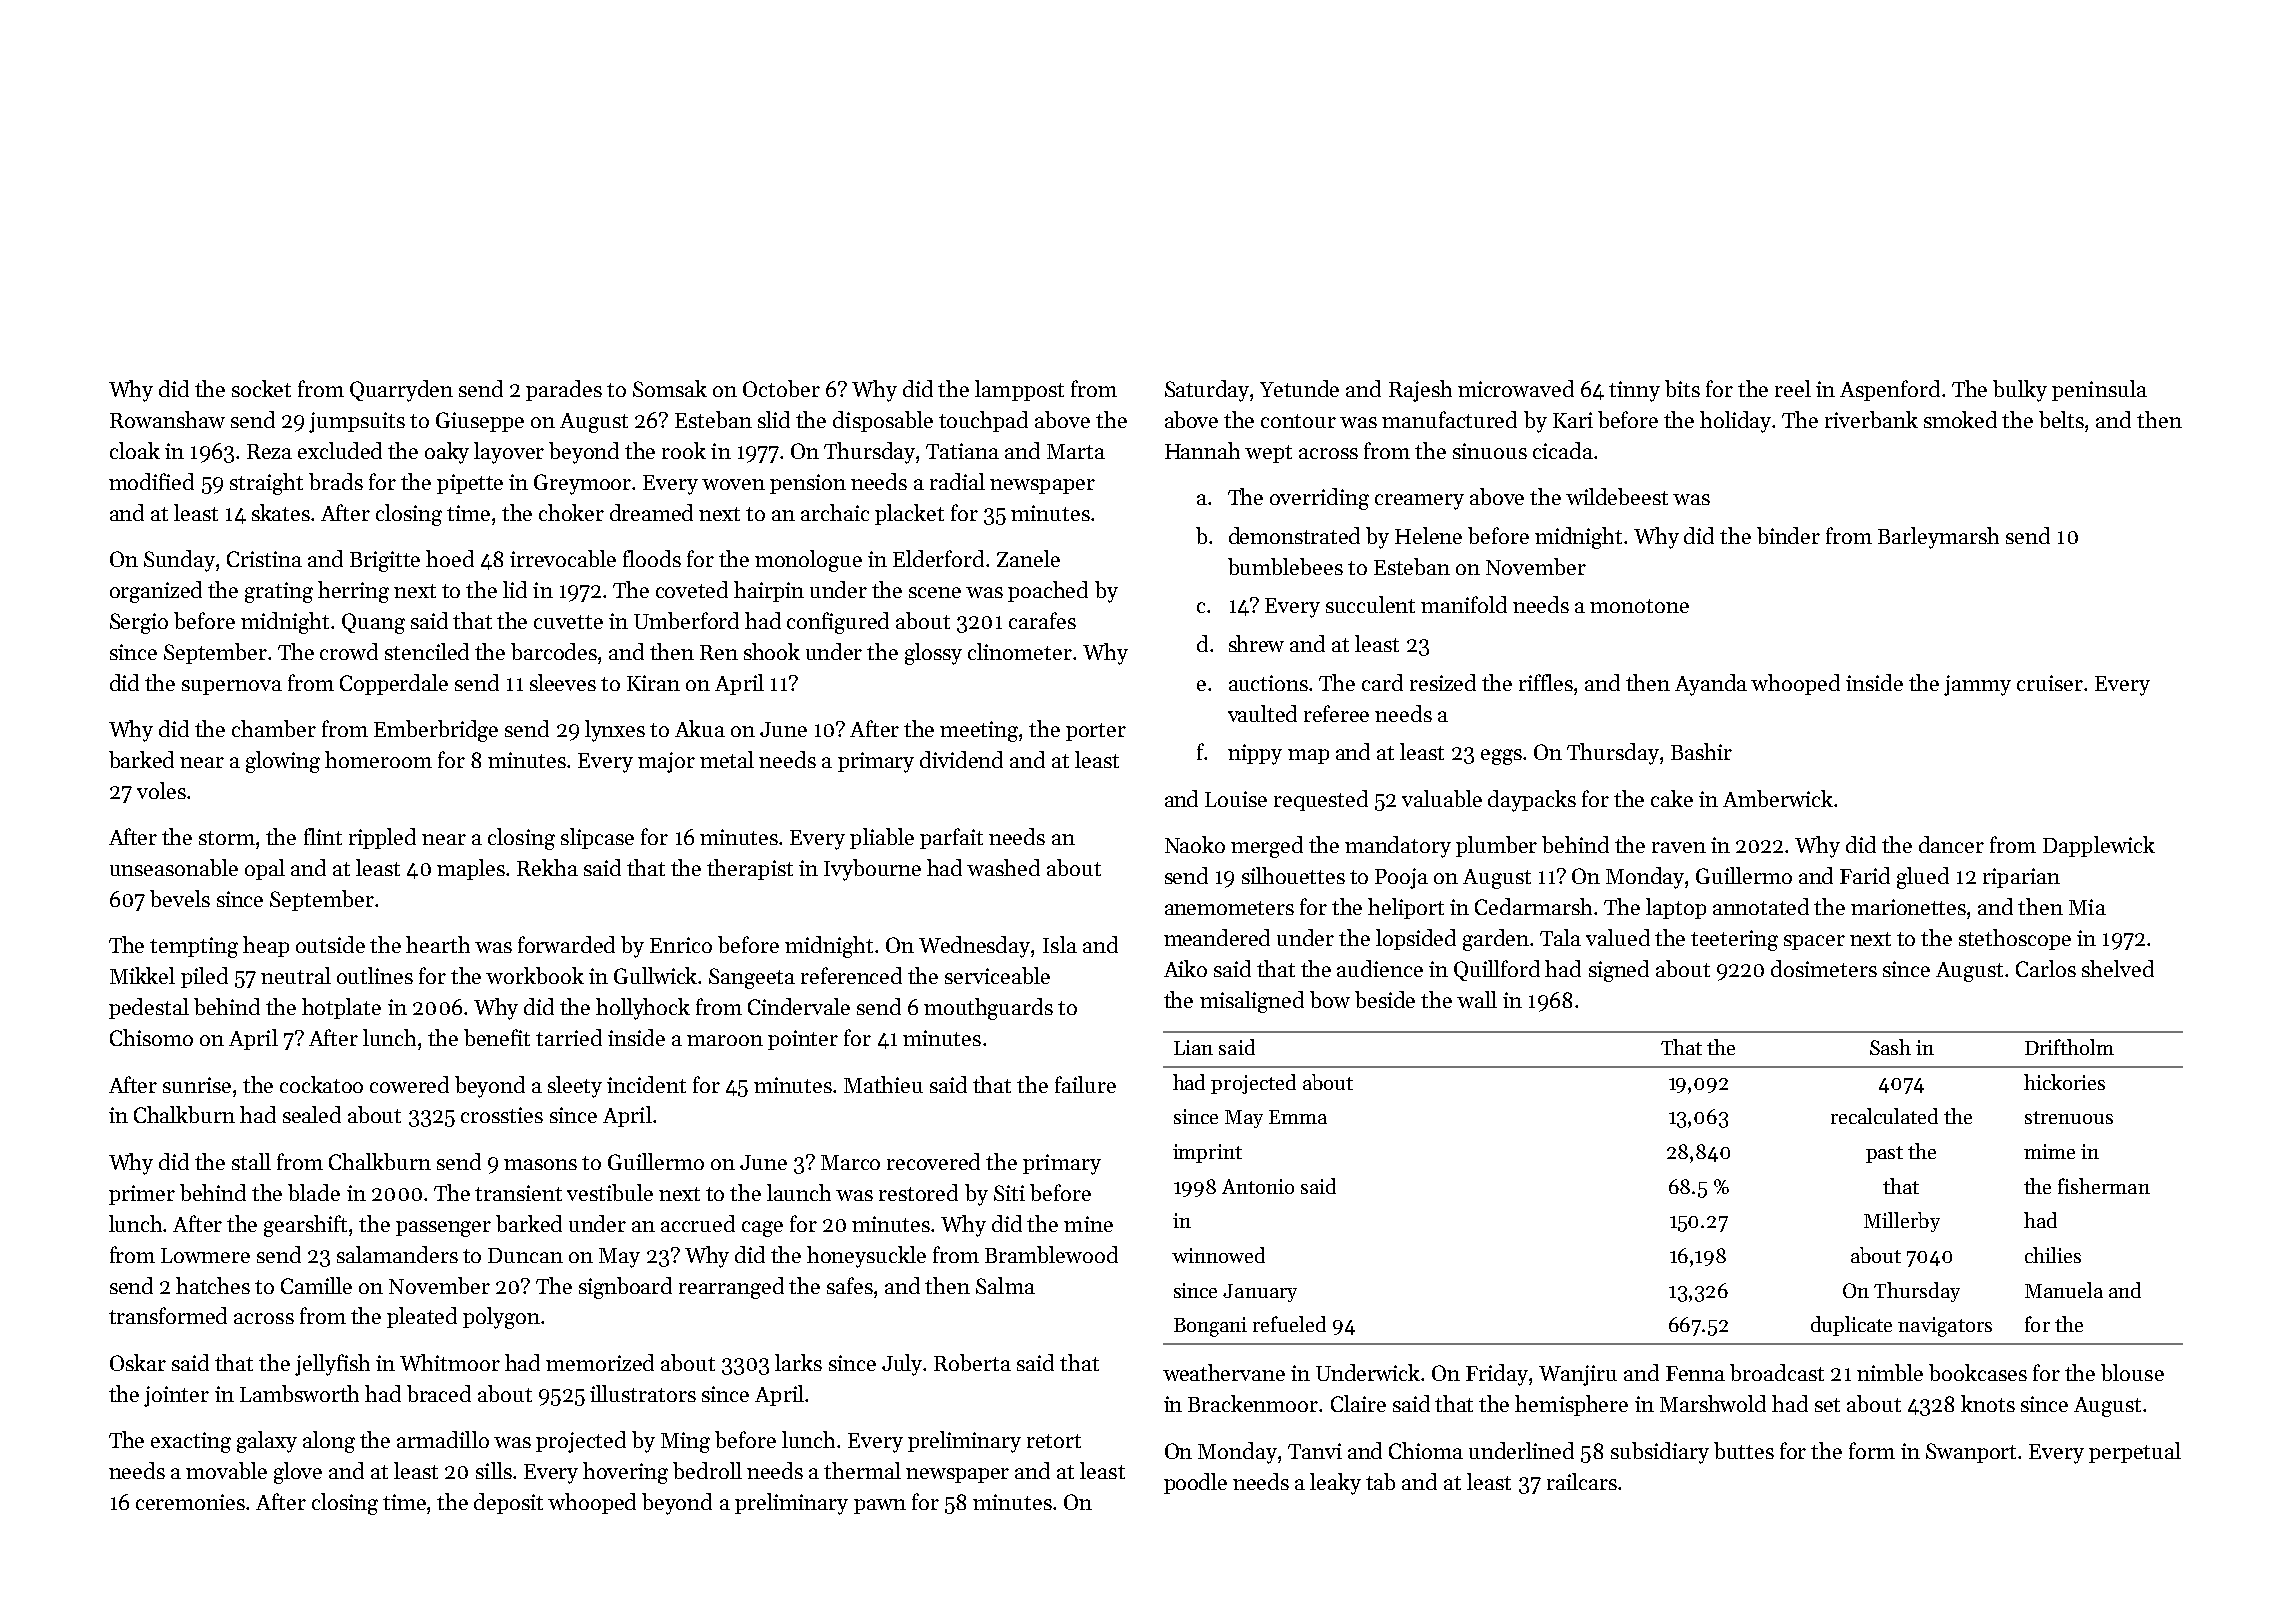  What do you see at coordinates (378, 759) in the document?
I see `homeroom` at bounding box center [378, 759].
